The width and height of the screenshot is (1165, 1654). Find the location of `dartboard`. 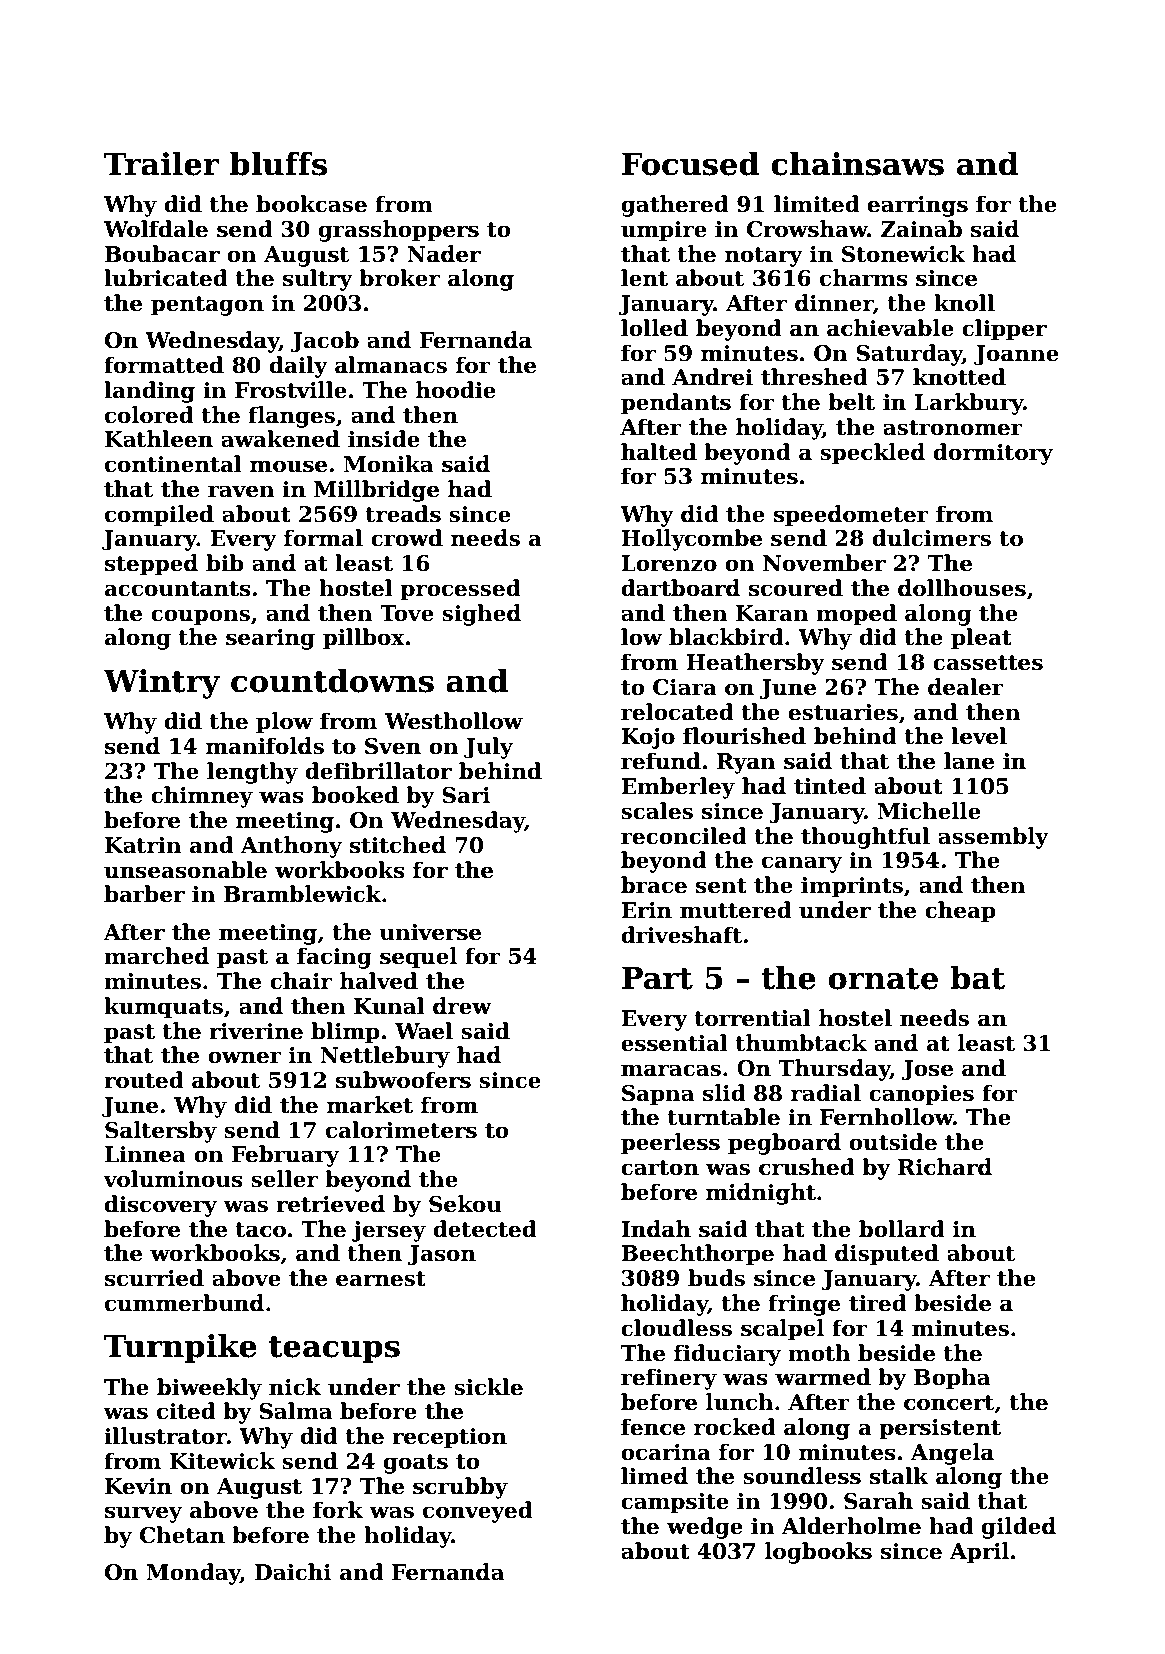

dartboard is located at coordinates (680, 588).
